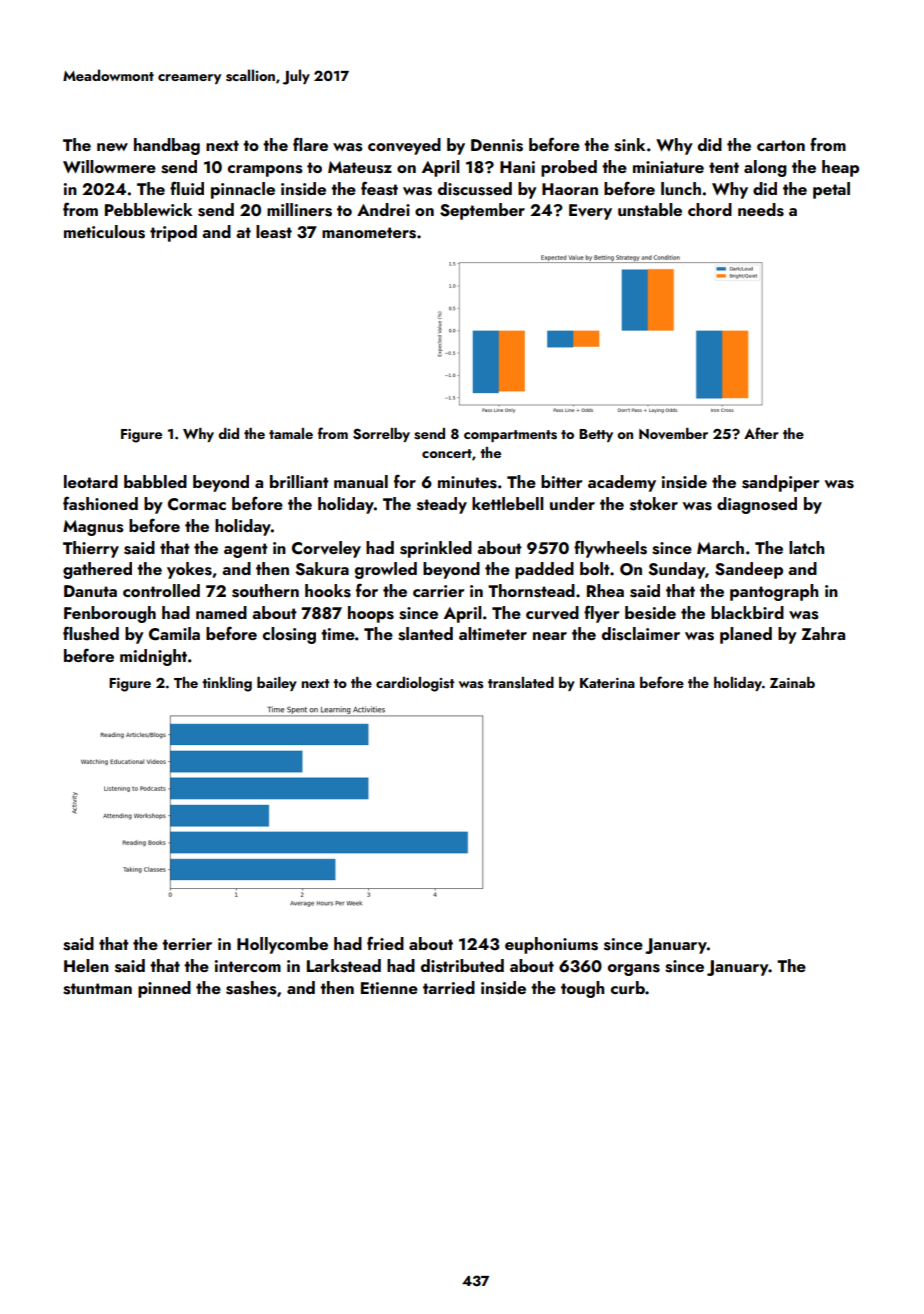  What do you see at coordinates (447, 453) in the screenshot?
I see `concert` at bounding box center [447, 453].
